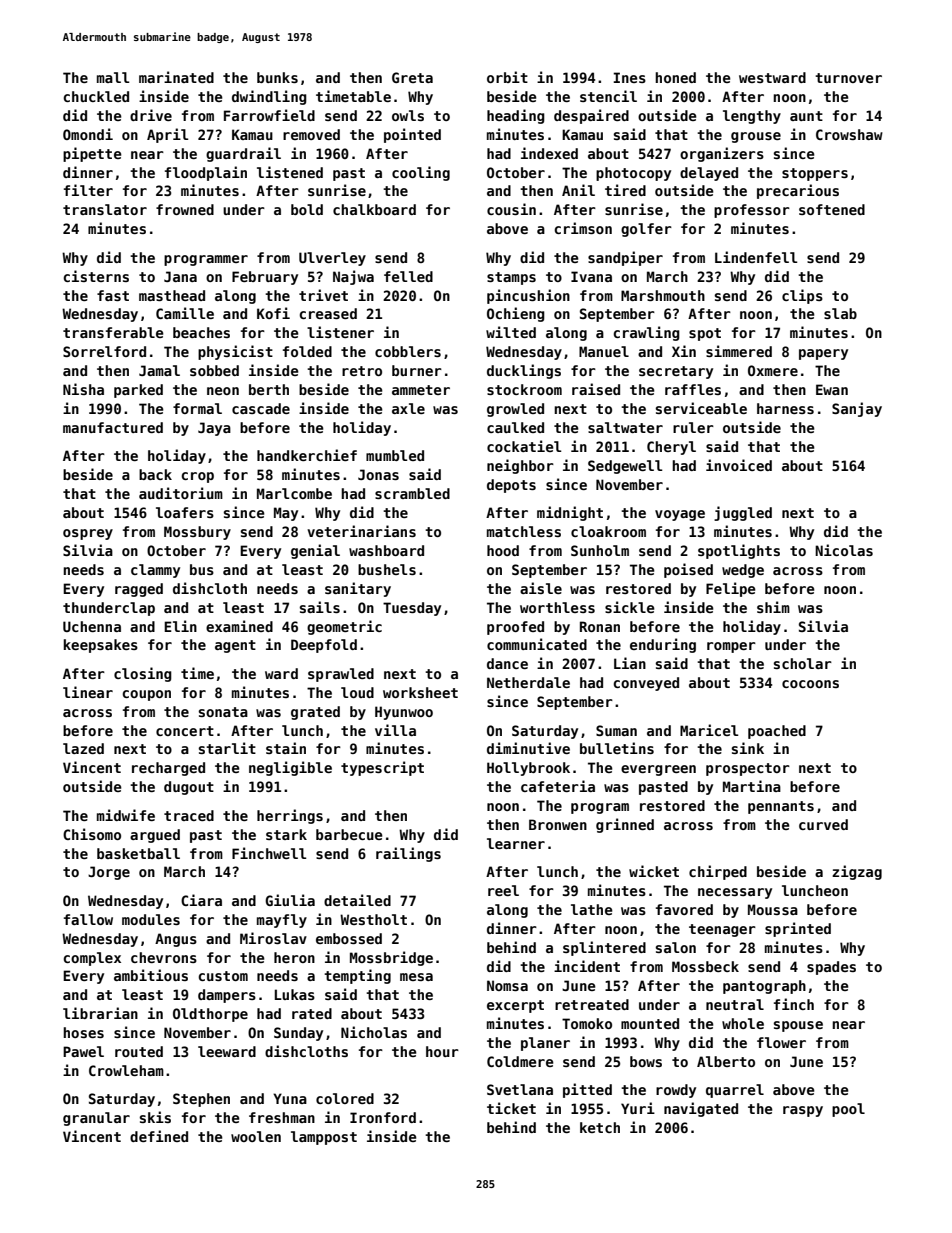  Describe the element at coordinates (277, 77) in the screenshot. I see `bunks` at that location.
